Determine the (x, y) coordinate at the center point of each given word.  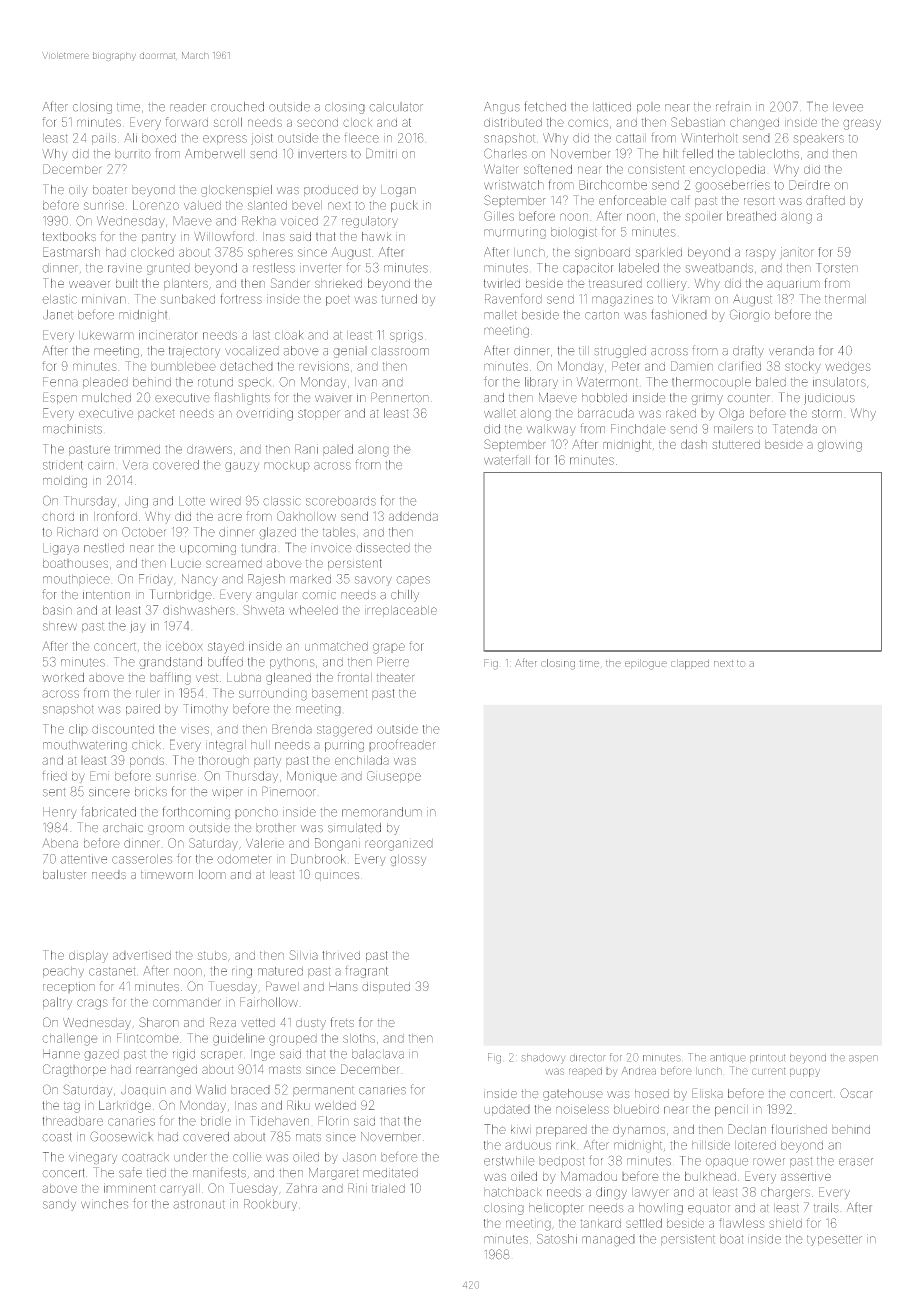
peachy (63, 972)
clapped (690, 664)
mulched (106, 398)
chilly (405, 596)
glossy (408, 860)
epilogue (646, 664)
